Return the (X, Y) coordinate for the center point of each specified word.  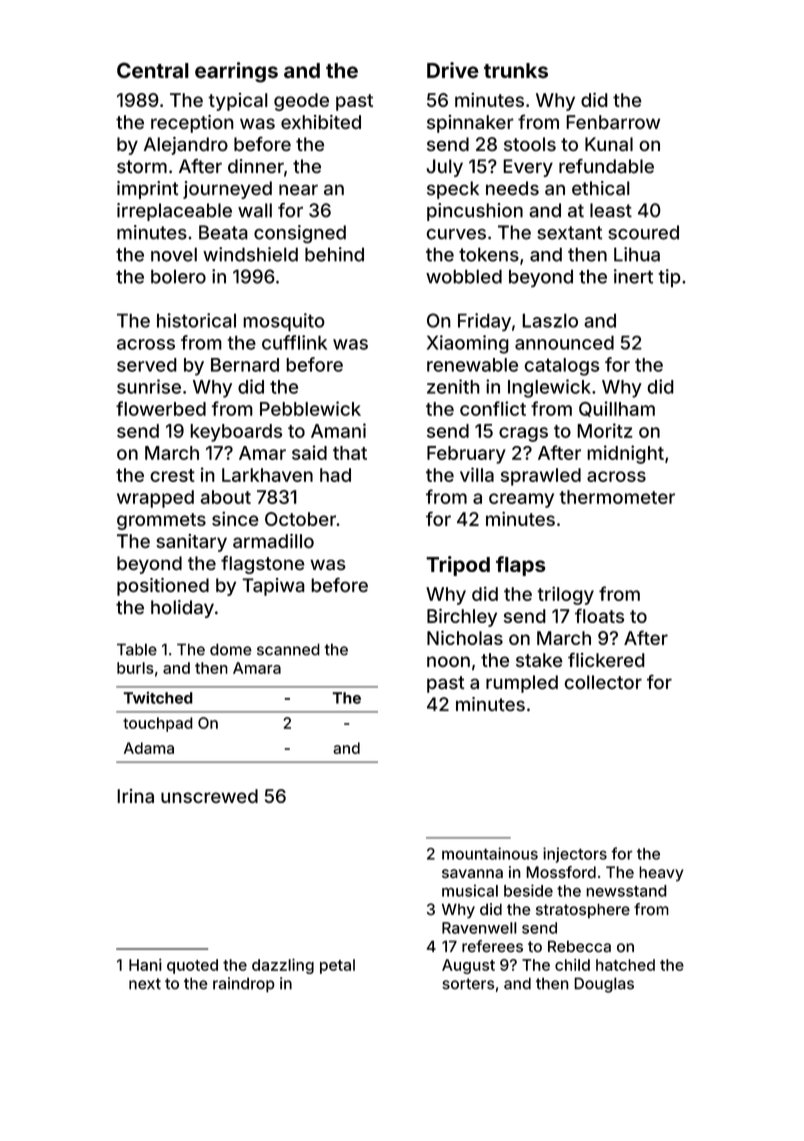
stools (530, 144)
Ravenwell (479, 928)
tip (669, 278)
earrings (236, 72)
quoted (192, 966)
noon (448, 661)
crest (172, 475)
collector (603, 682)
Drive (452, 70)
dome (231, 649)
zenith (453, 386)
